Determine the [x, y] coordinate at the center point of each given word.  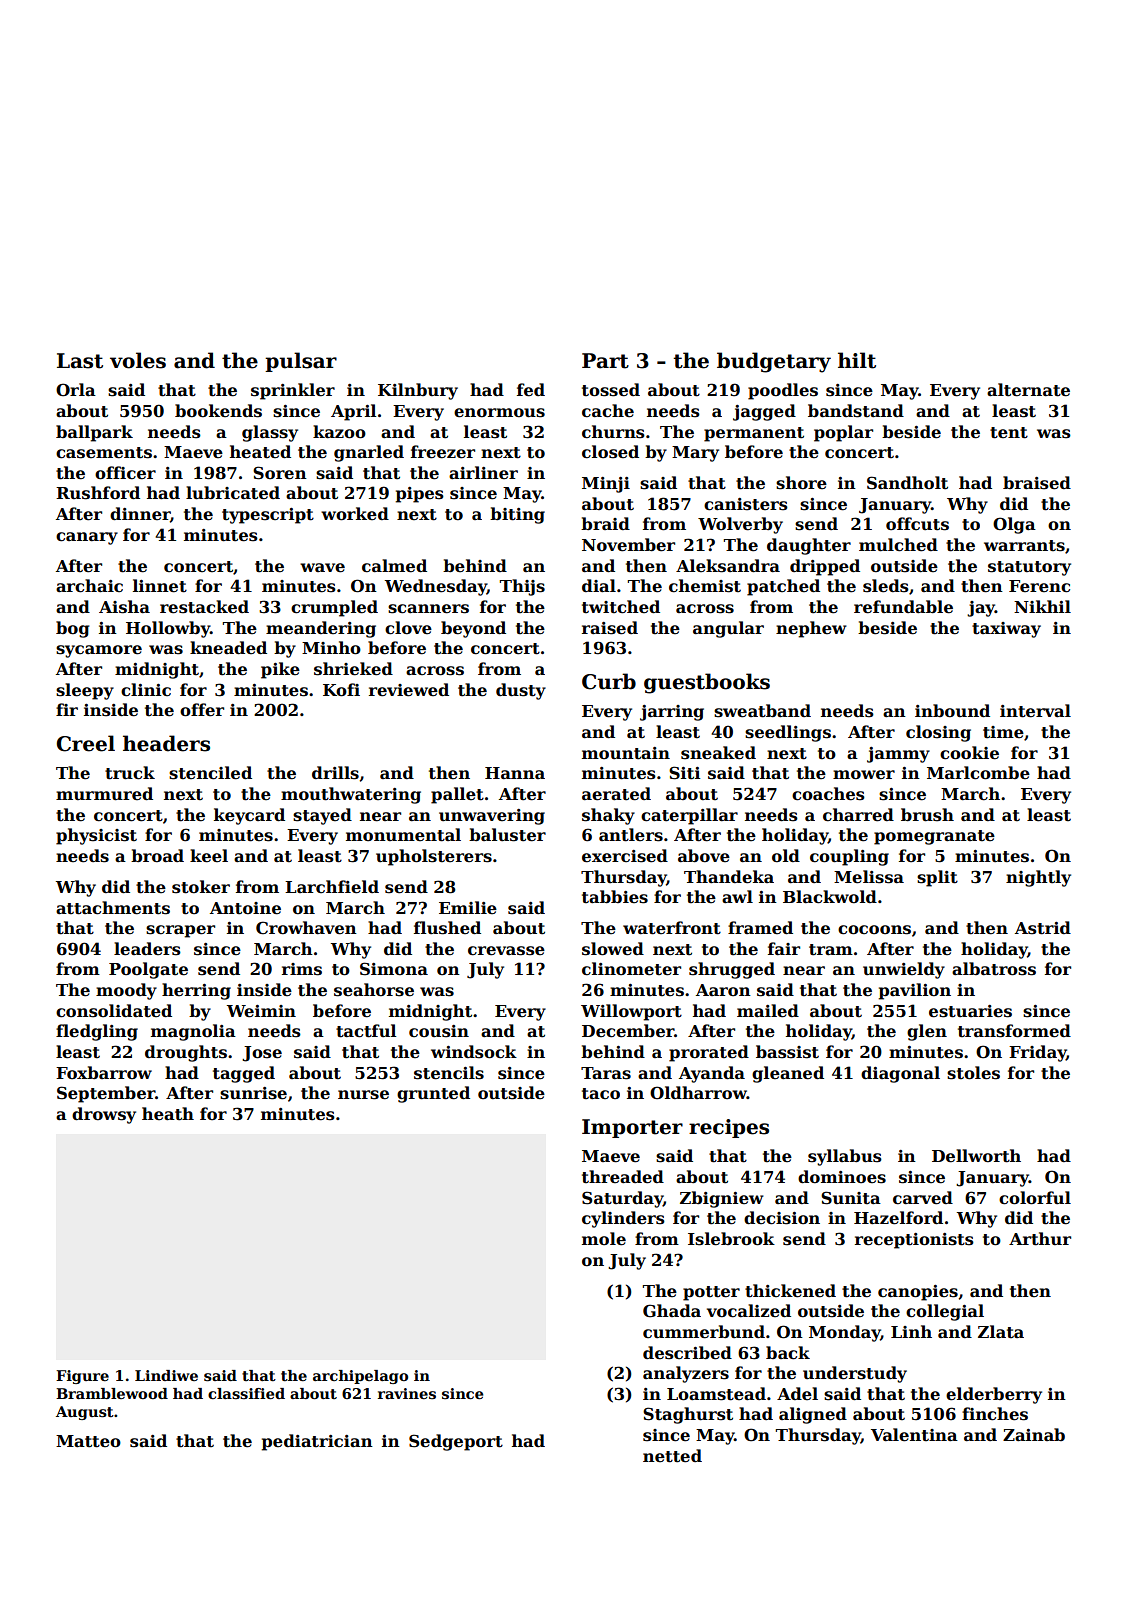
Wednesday [436, 587]
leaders [147, 949]
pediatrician [317, 1442]
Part [605, 361]
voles [138, 360]
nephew [811, 629]
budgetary [774, 362]
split [937, 878]
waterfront [672, 928]
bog [73, 629]
